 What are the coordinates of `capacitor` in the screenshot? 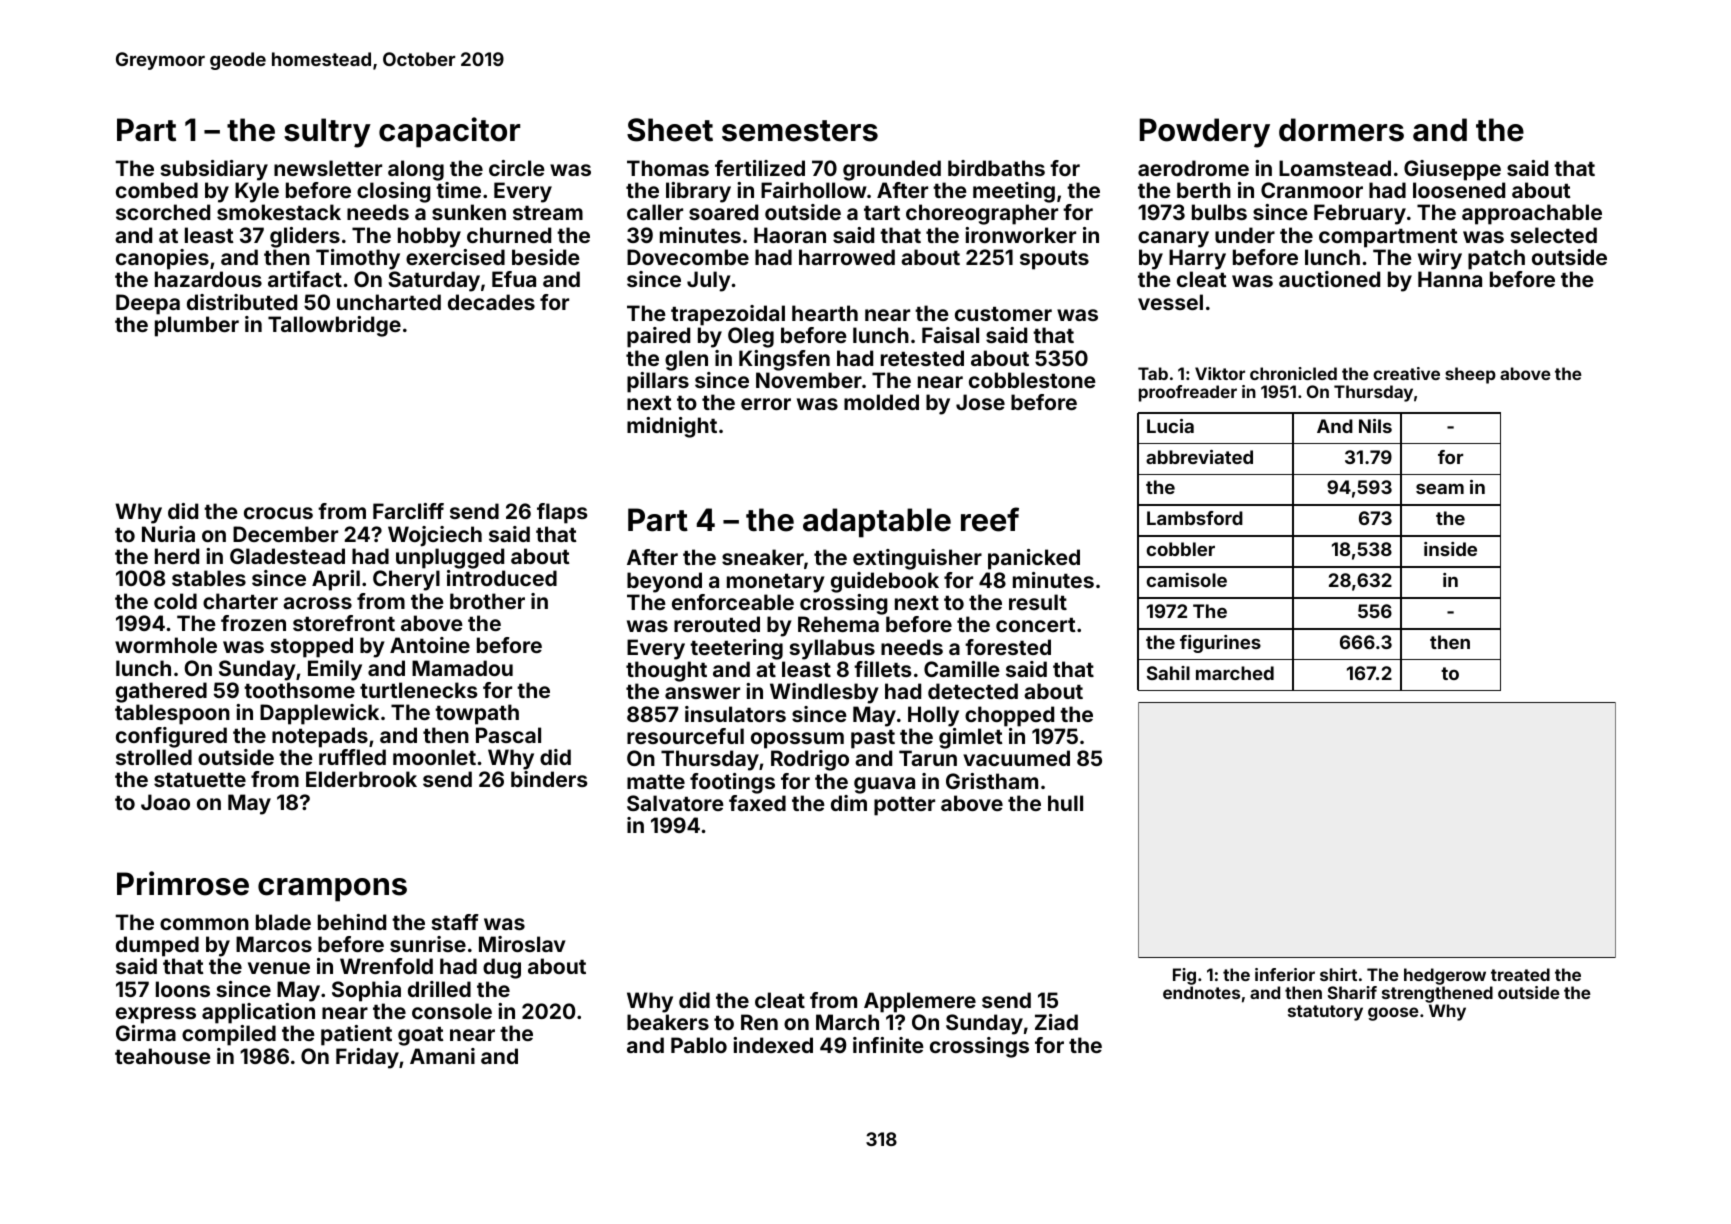 It's located at (449, 132).
